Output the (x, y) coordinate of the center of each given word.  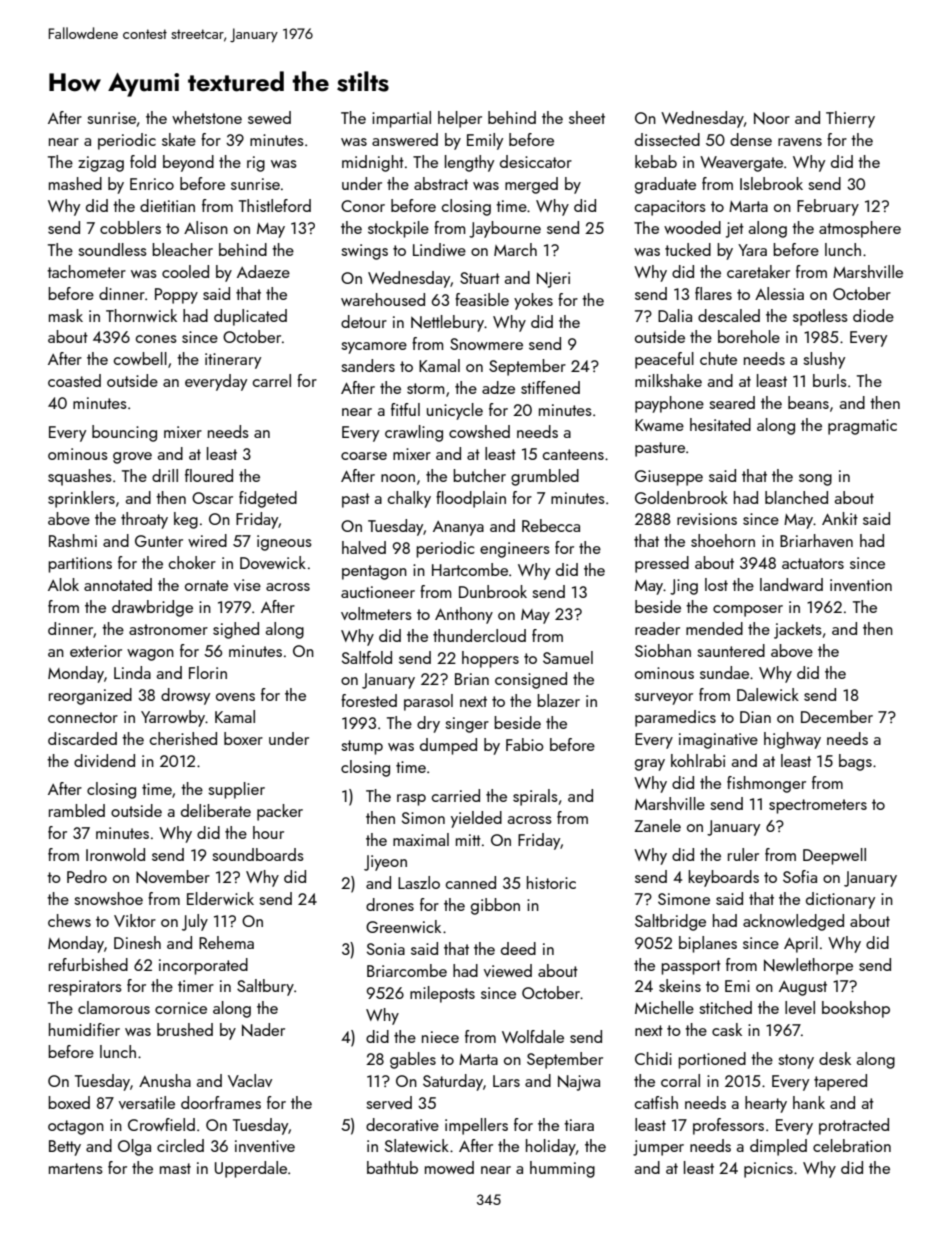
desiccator (536, 161)
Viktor (135, 920)
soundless (112, 249)
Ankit (840, 518)
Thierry (850, 119)
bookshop (856, 1009)
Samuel (568, 657)
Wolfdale (533, 1036)
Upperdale (251, 1169)
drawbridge (152, 608)
